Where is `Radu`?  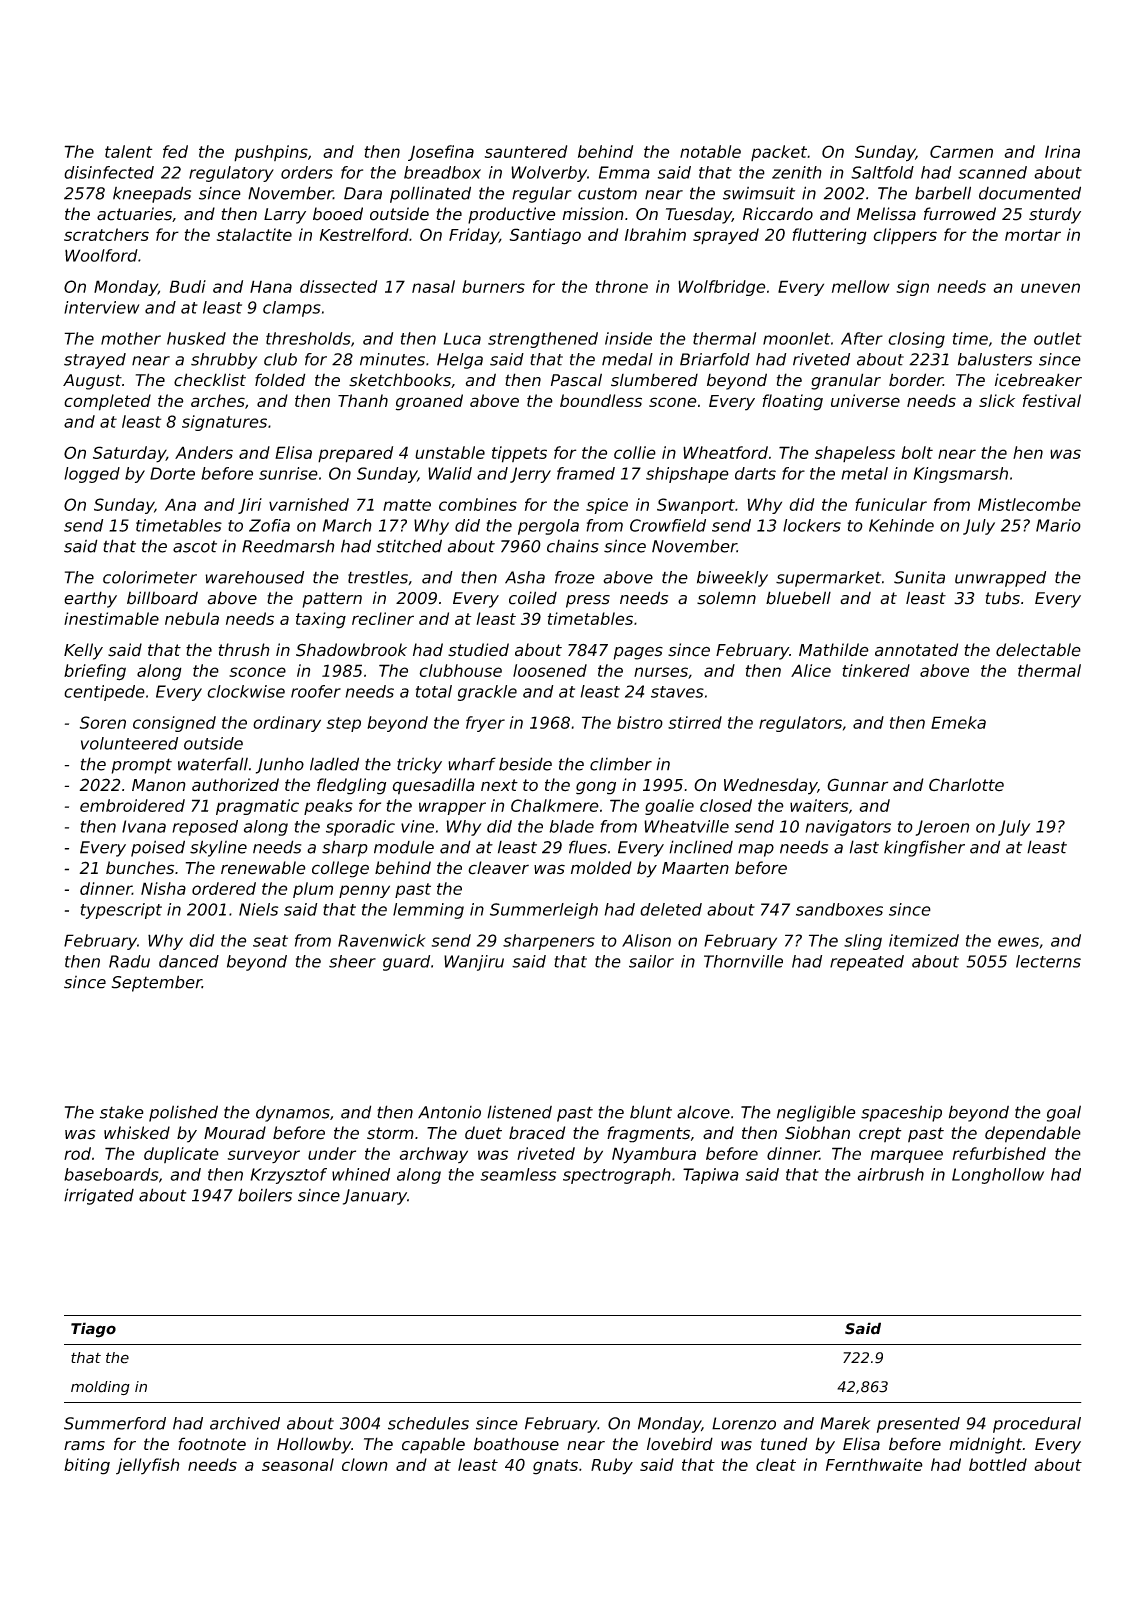
Radu is located at coordinates (129, 961).
